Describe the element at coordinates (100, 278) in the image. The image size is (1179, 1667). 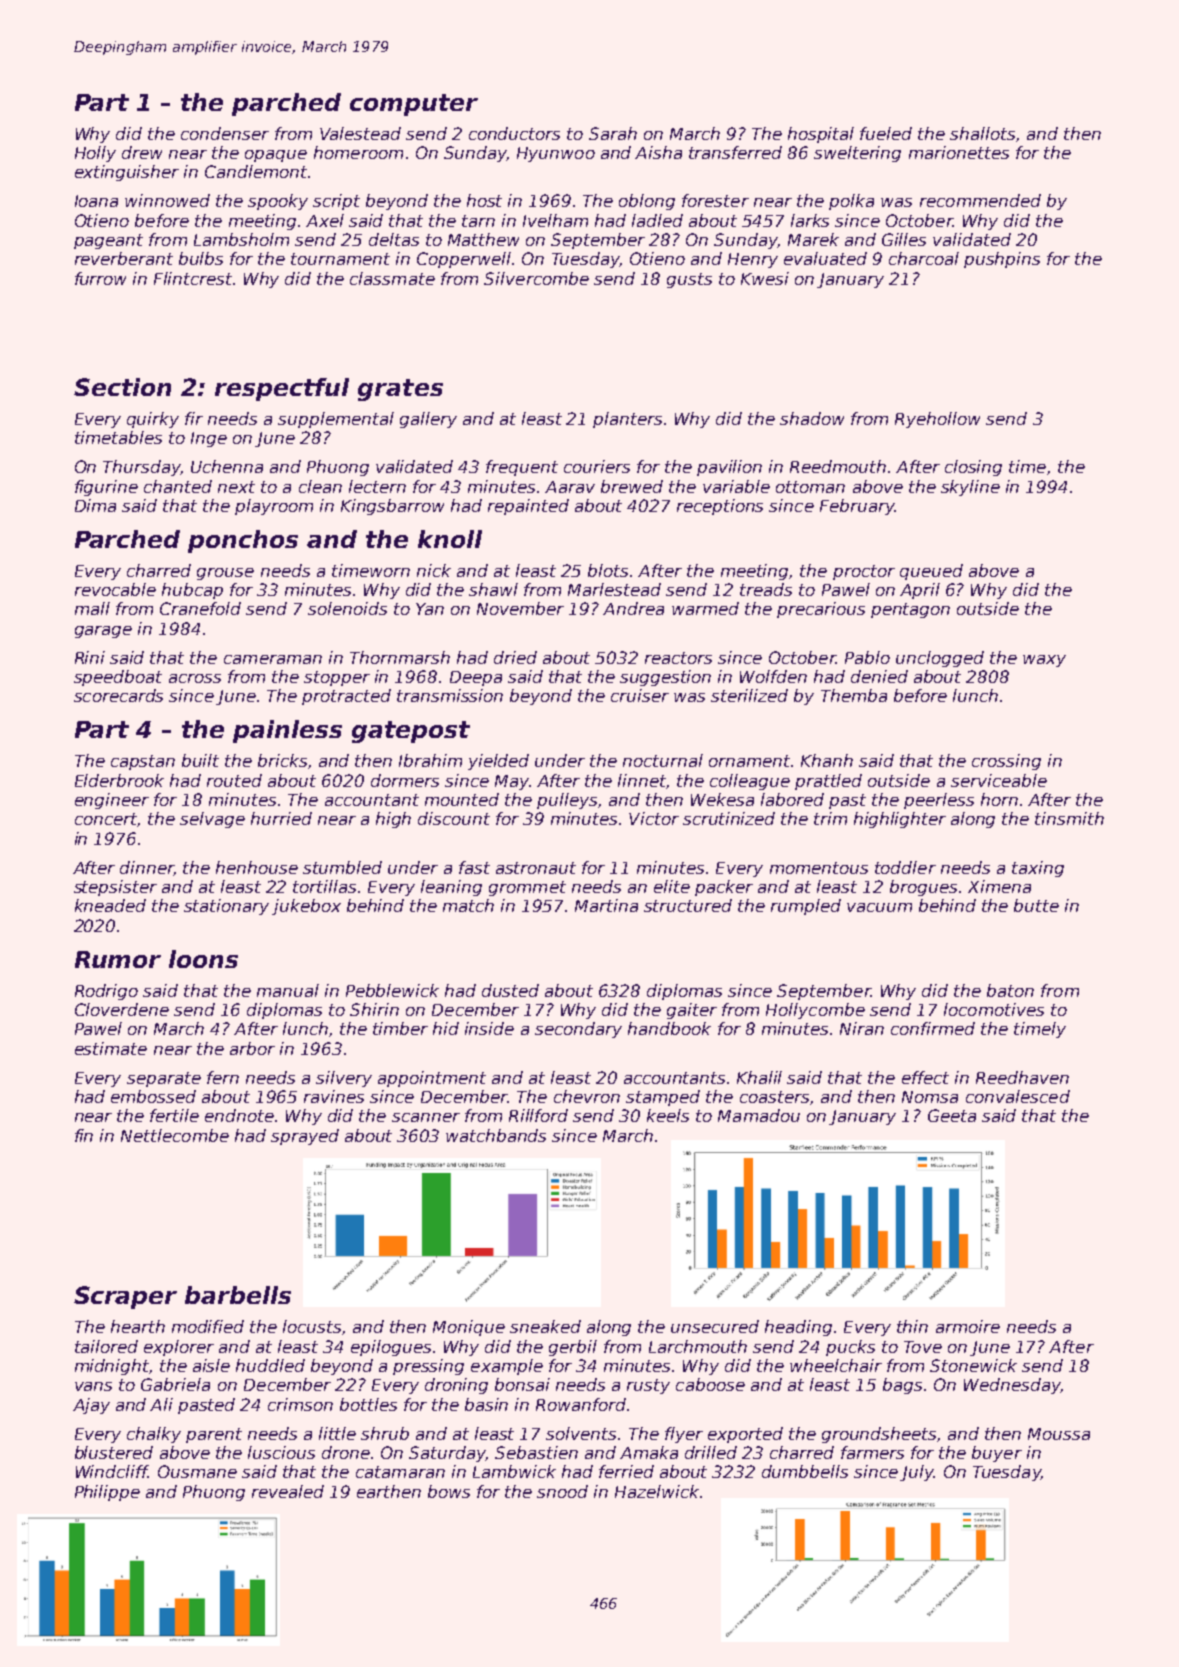
I see `furrow` at that location.
